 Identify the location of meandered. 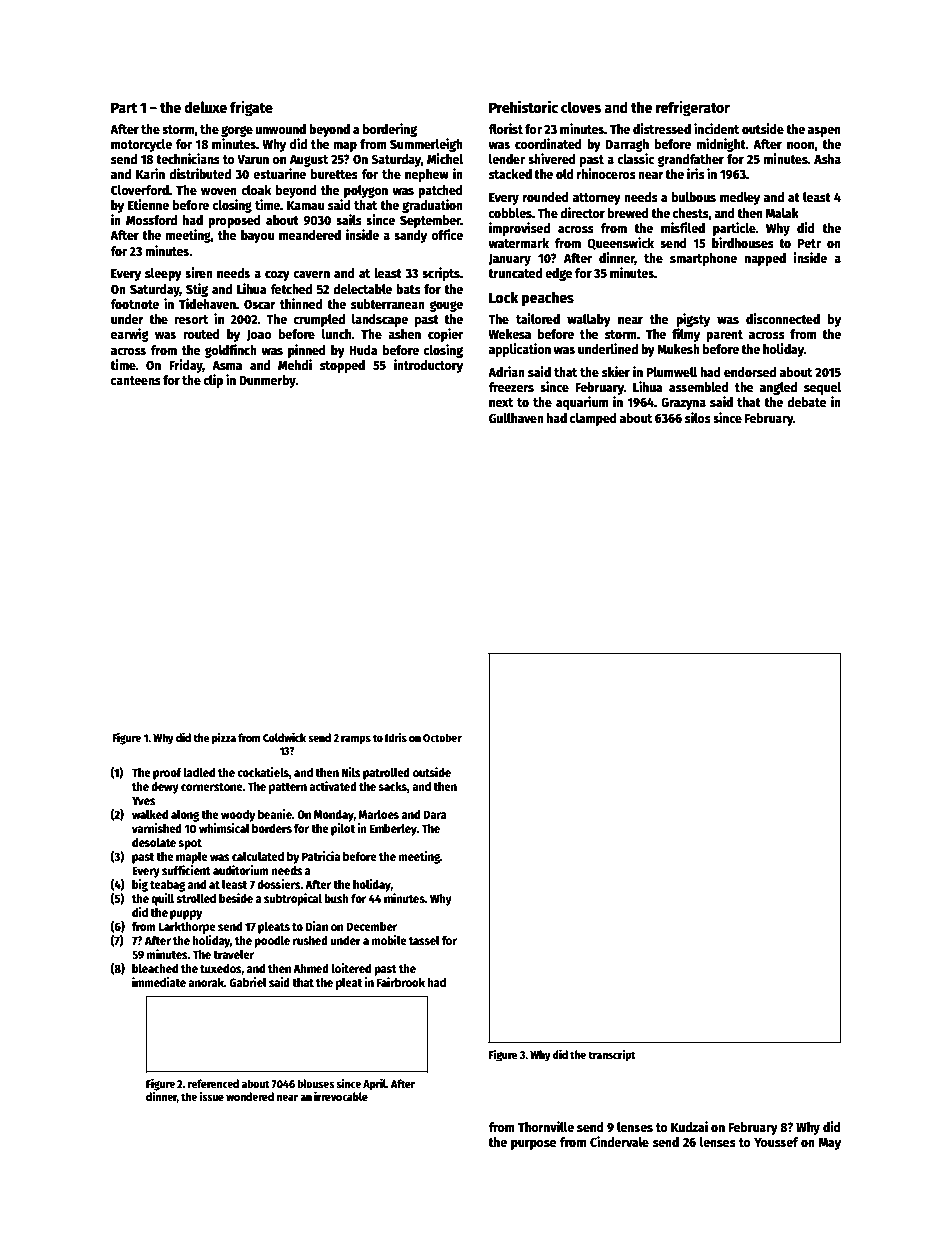
(310, 235).
